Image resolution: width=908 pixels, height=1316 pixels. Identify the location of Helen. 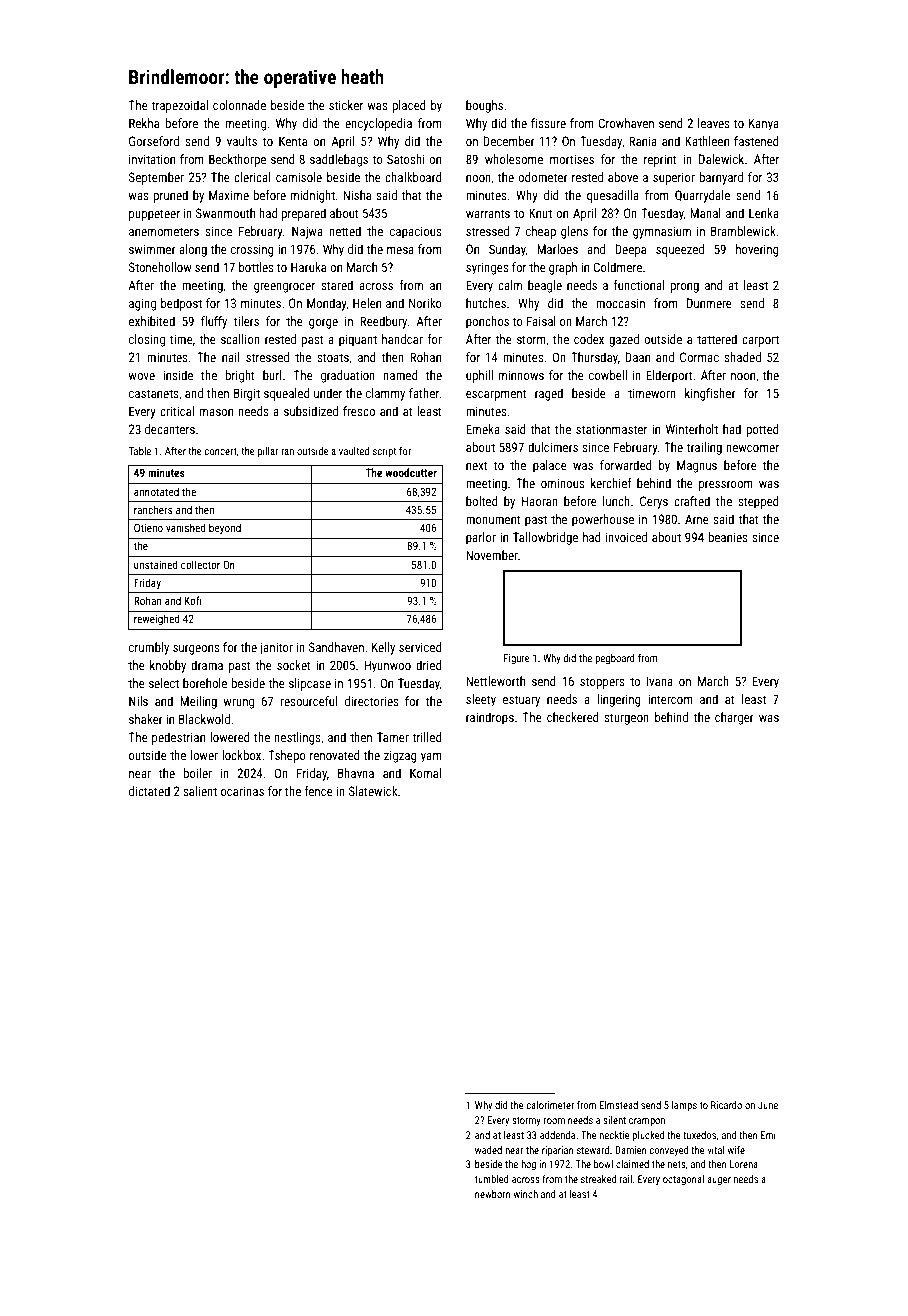
(367, 303).
